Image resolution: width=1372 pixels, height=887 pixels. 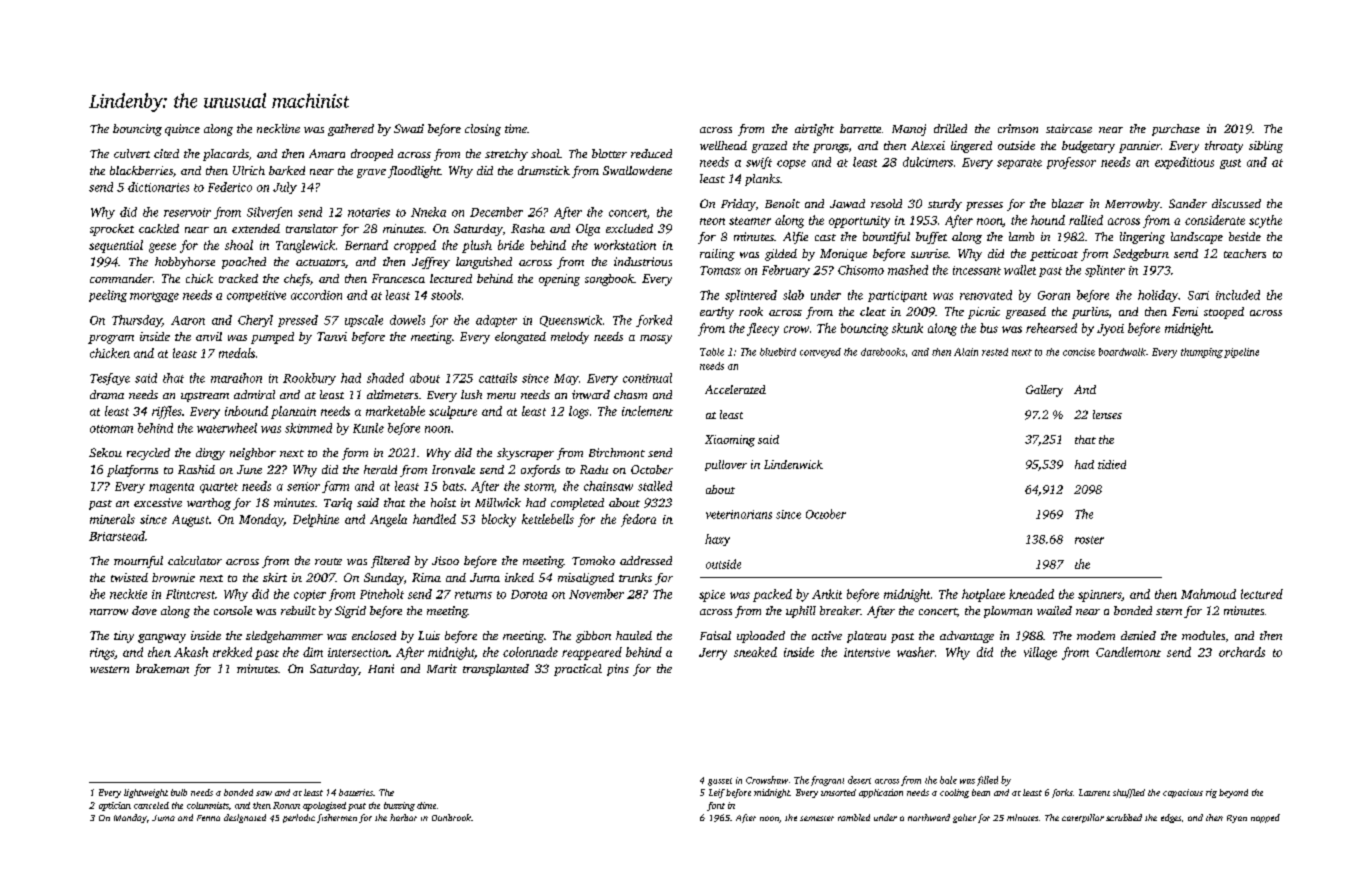 I want to click on roster, so click(x=1089, y=540).
